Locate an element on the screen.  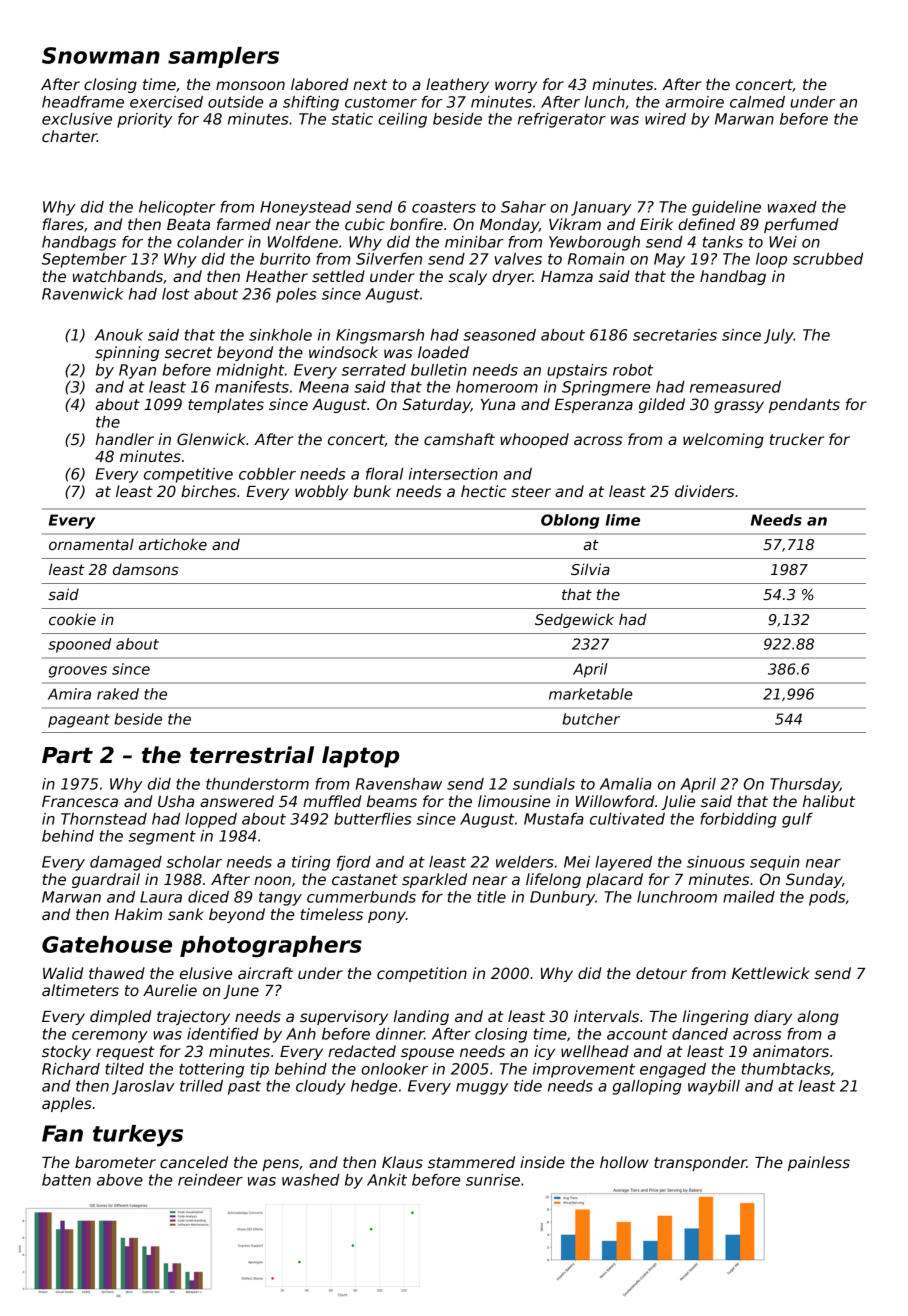
Klaus is located at coordinates (402, 1162).
